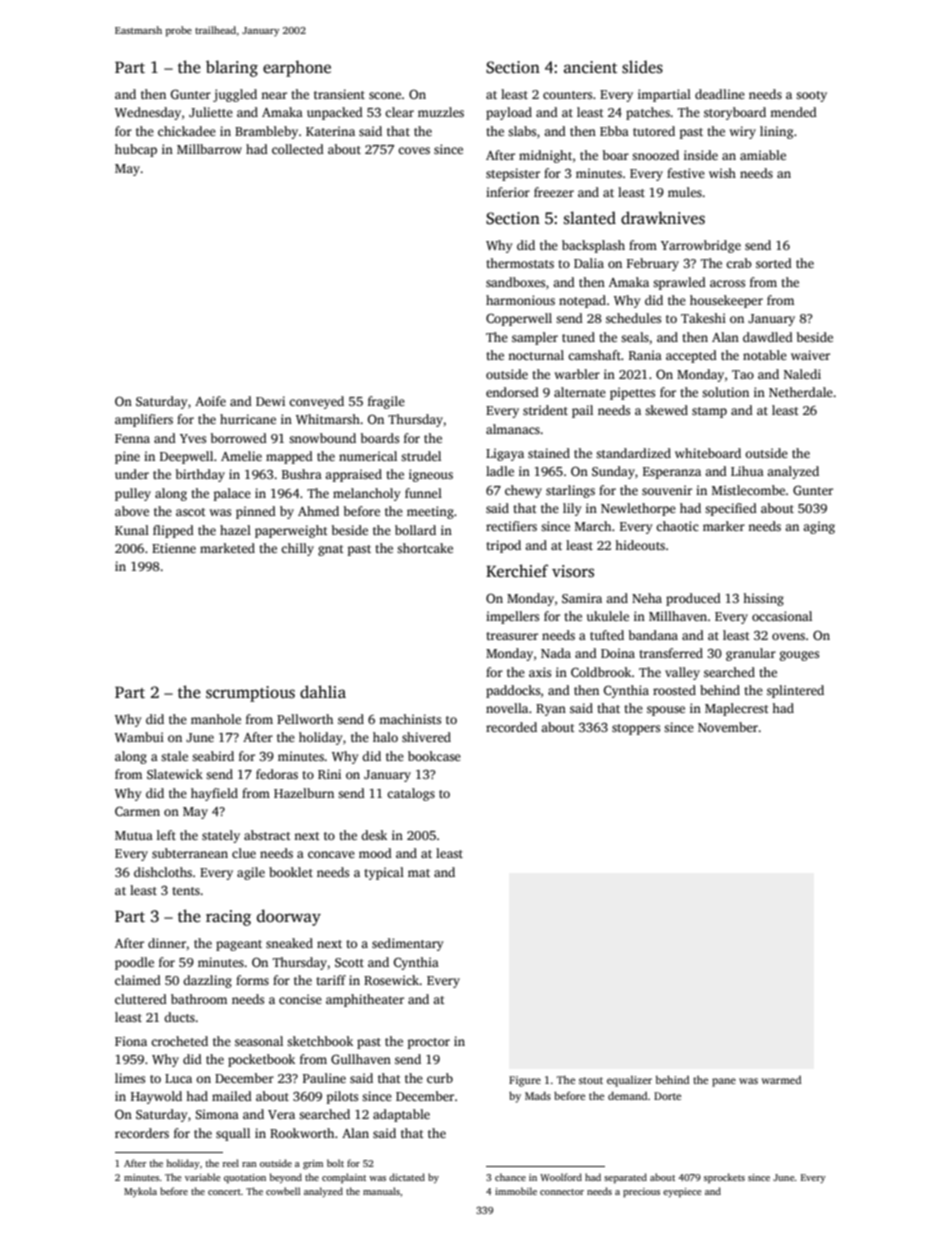 Image resolution: width=952 pixels, height=1233 pixels. What do you see at coordinates (224, 1192) in the document?
I see `concert` at bounding box center [224, 1192].
